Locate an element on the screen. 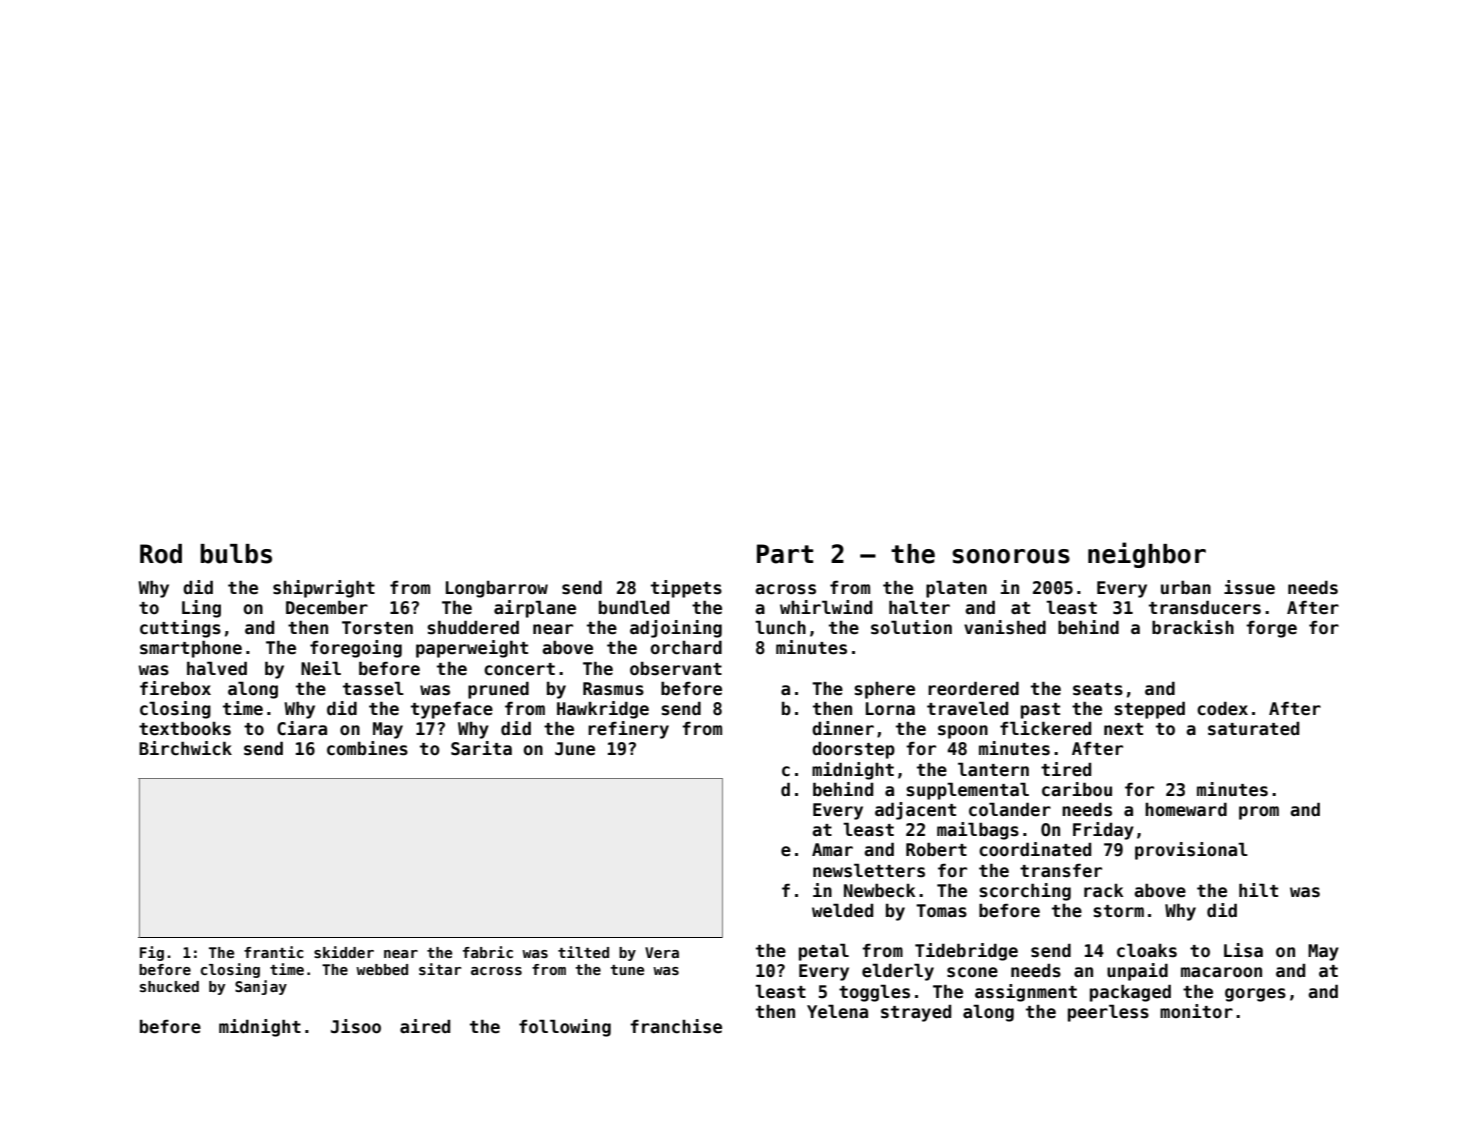 Image resolution: width=1478 pixels, height=1142 pixels. Birchwick is located at coordinates (185, 748).
